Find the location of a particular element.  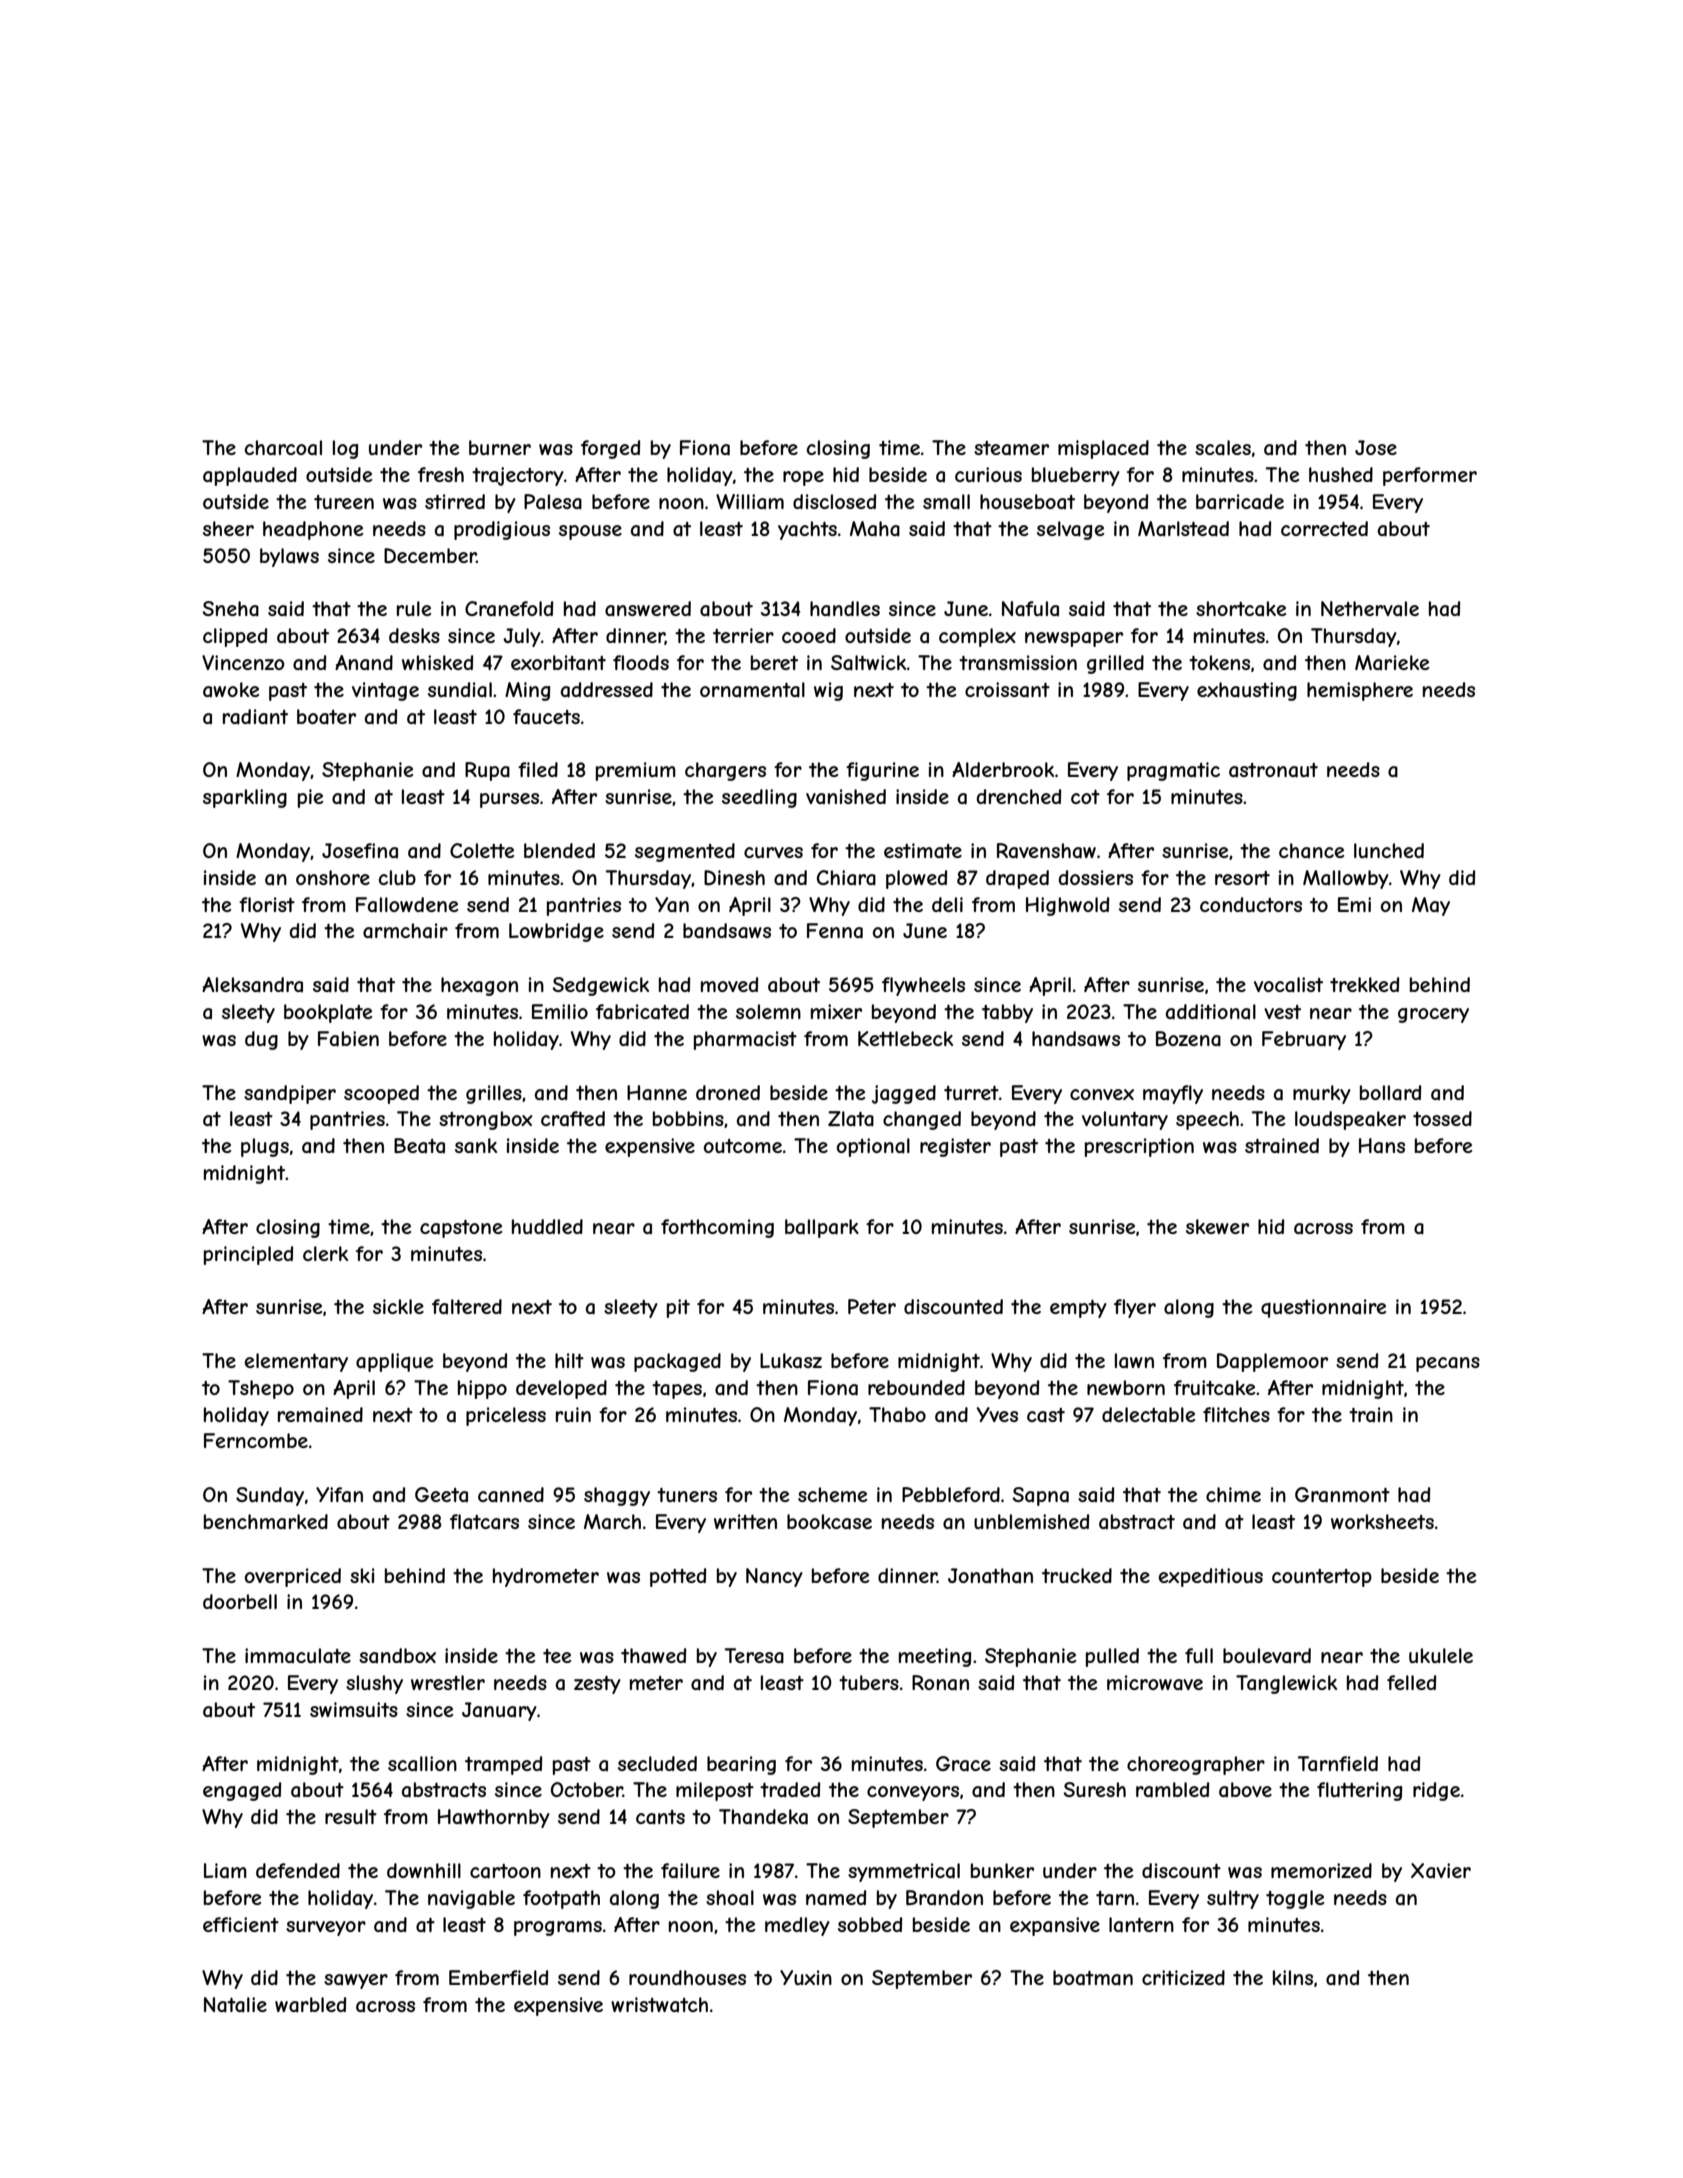

jagged is located at coordinates (904, 1094).
